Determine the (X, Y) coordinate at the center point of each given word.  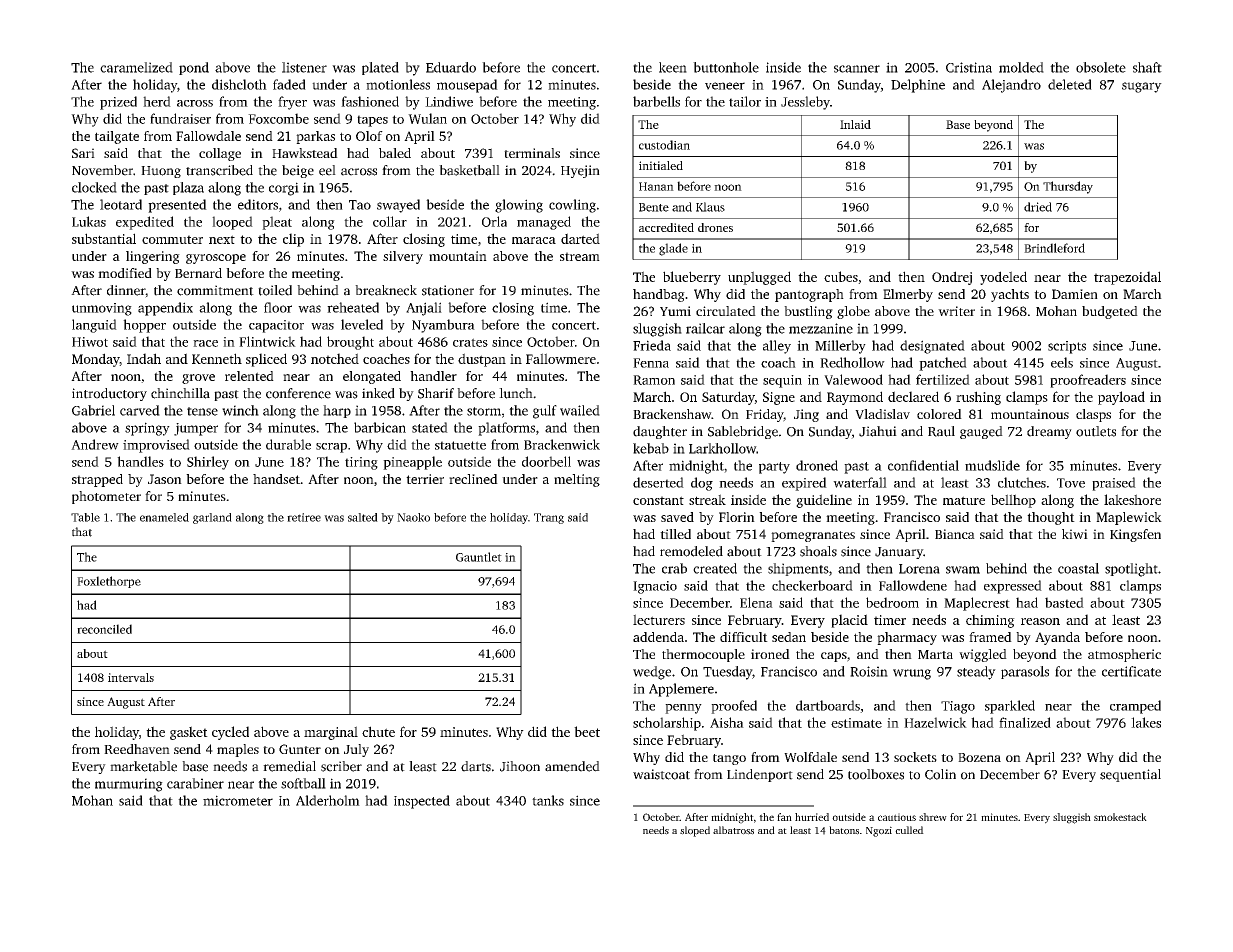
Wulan (427, 118)
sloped (695, 831)
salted (363, 517)
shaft (1147, 67)
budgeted (1110, 312)
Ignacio (655, 587)
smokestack (1120, 817)
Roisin (869, 671)
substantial (104, 238)
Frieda (652, 345)
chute (378, 731)
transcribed (219, 170)
